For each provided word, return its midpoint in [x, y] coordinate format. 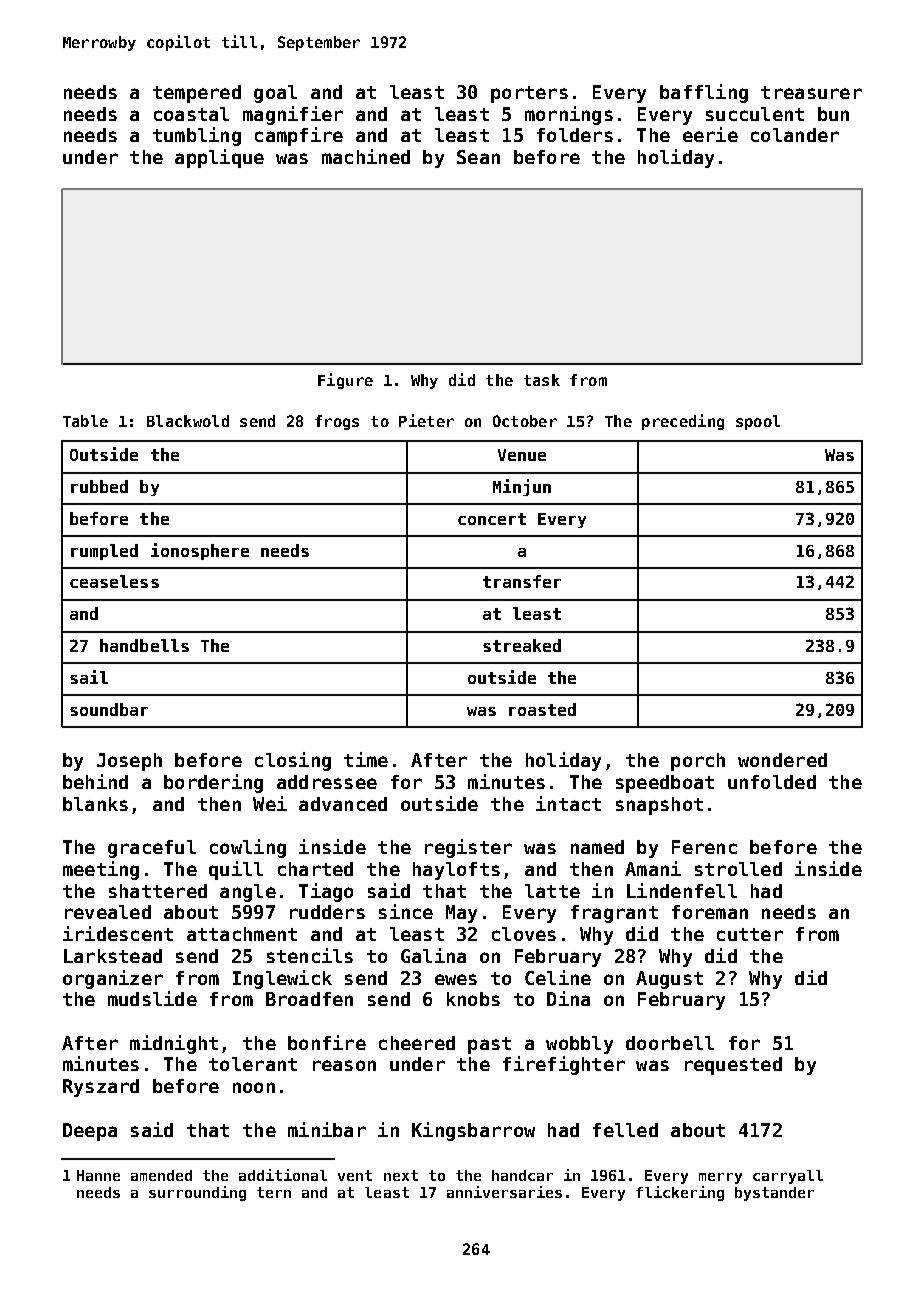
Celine [558, 977]
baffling [704, 93]
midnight [174, 1044]
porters [529, 94]
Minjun [522, 487]
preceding [683, 422]
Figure [345, 381]
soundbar [109, 709]
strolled [738, 869]
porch [698, 762]
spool [758, 422]
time [366, 759]
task [542, 380]
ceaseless [114, 581]
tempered [197, 94]
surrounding [197, 1193]
